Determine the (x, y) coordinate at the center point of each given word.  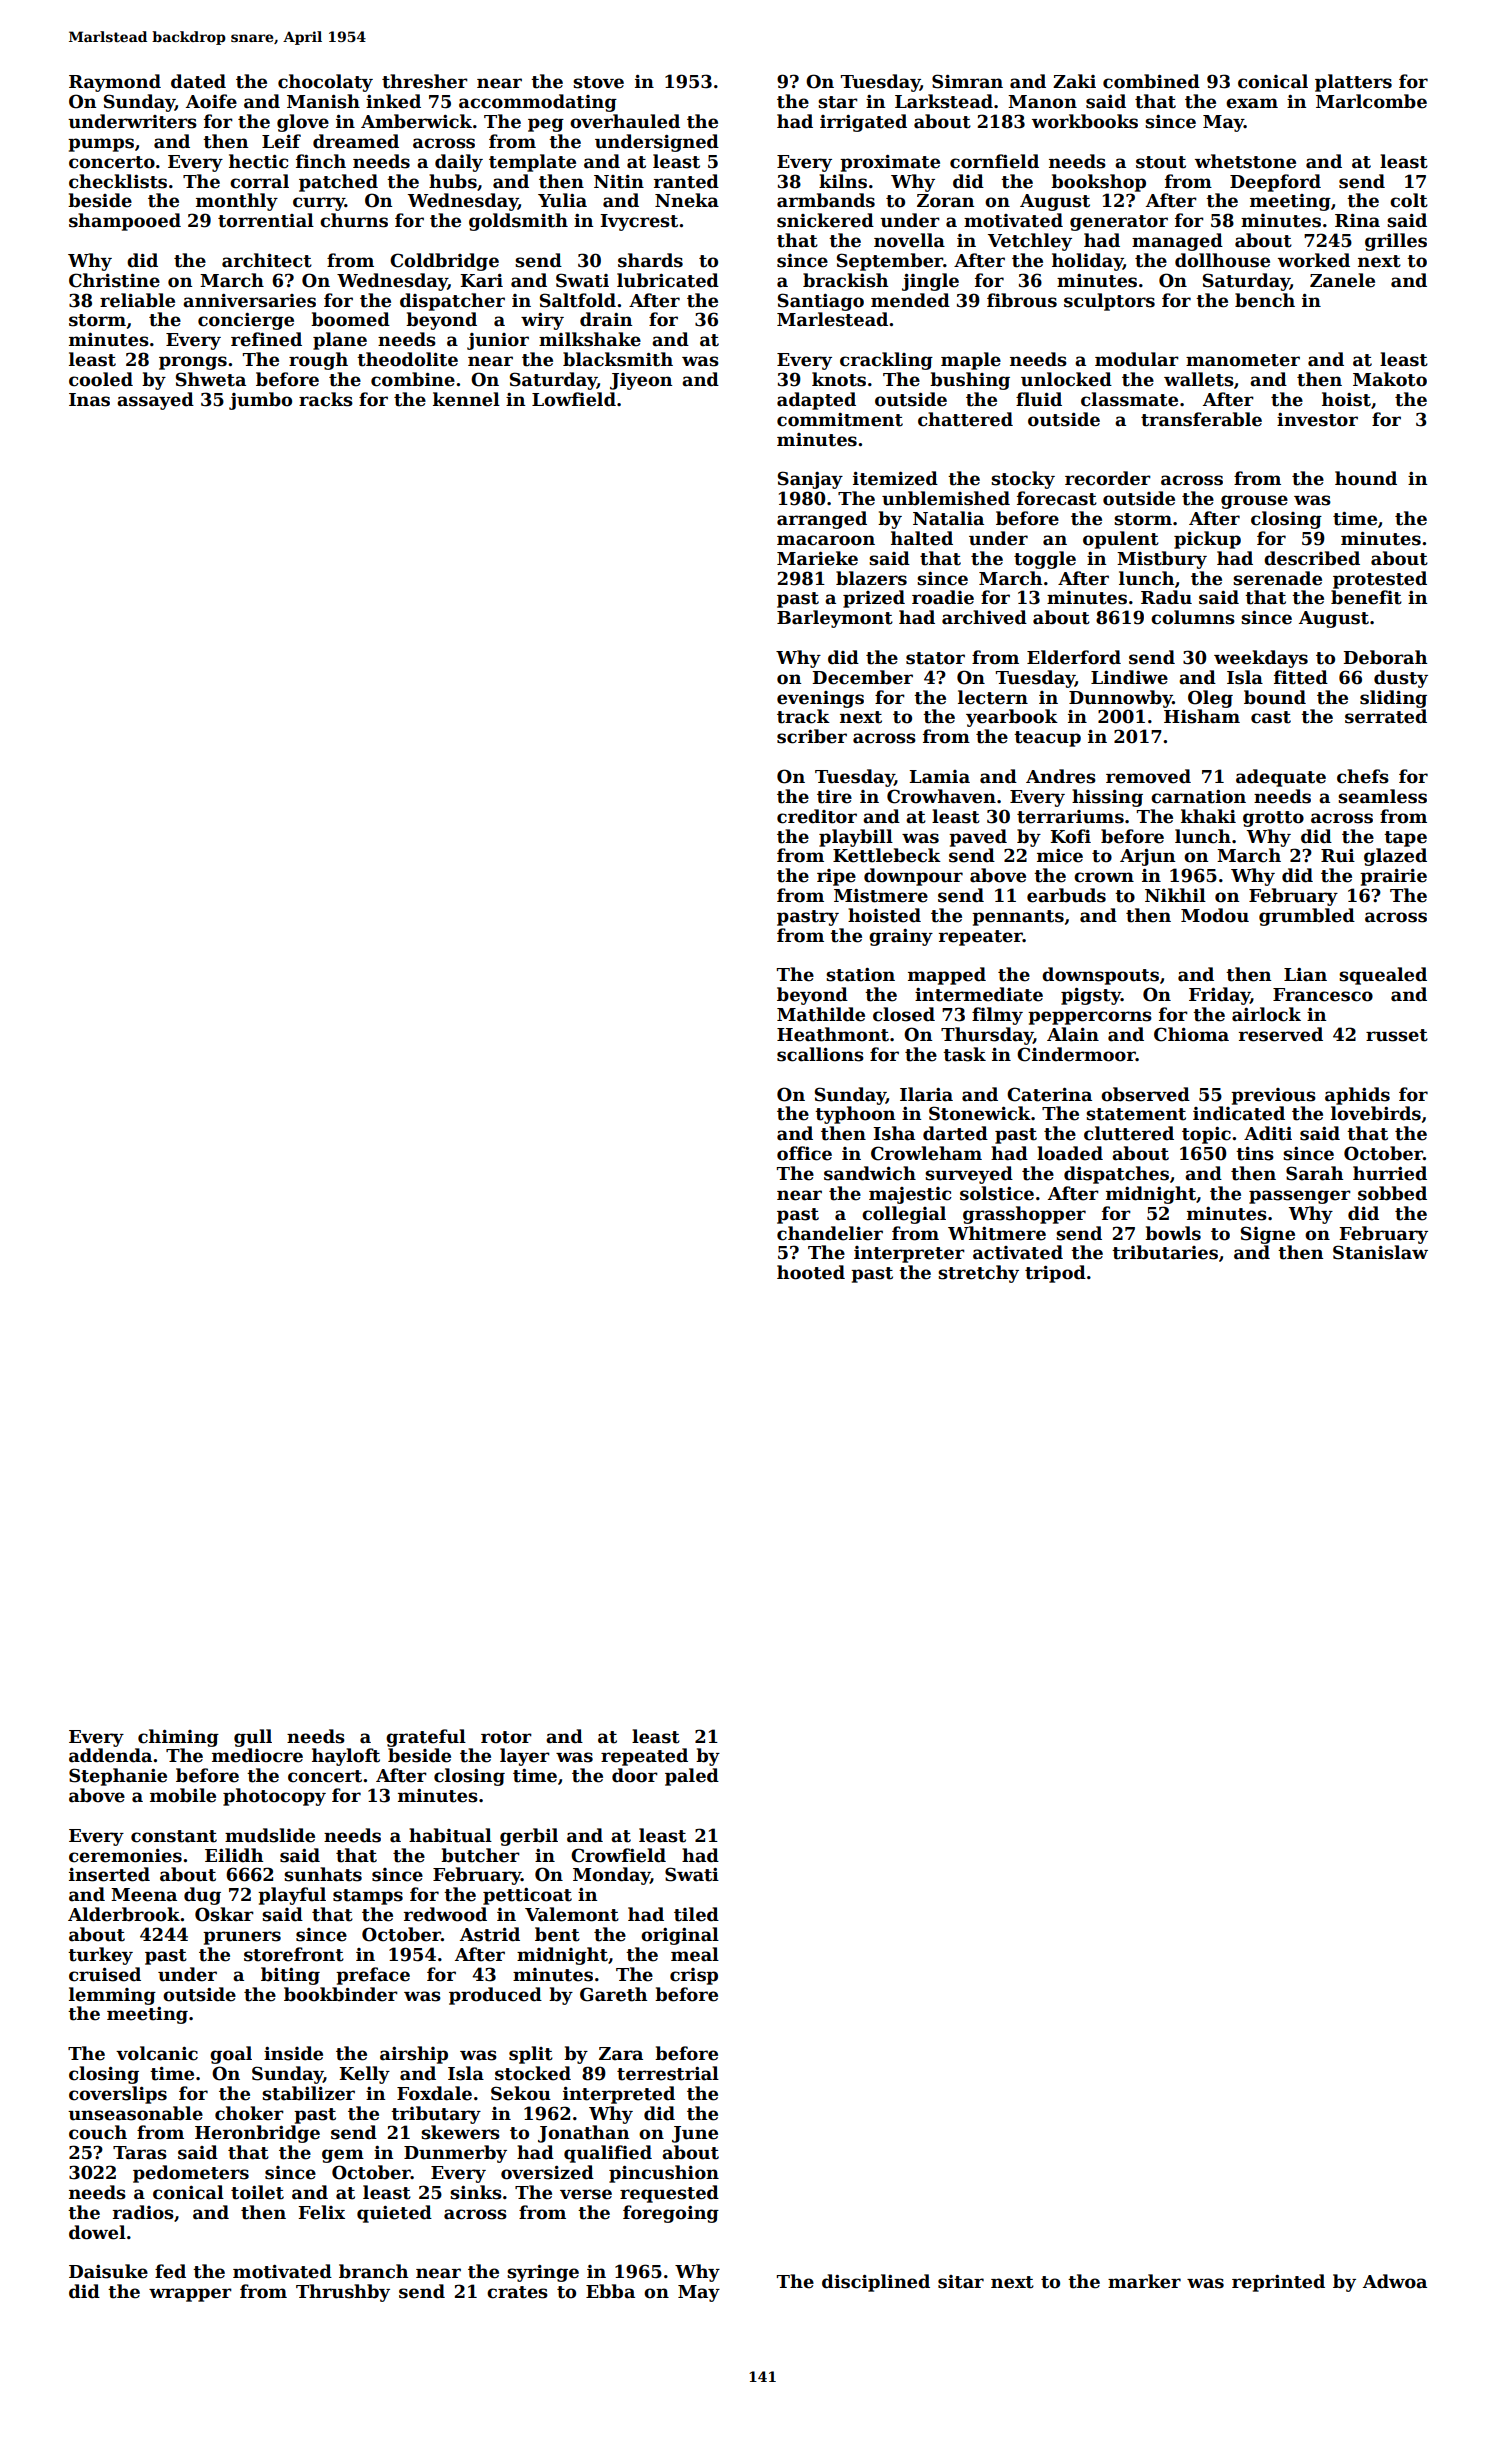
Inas (89, 400)
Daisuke (108, 2271)
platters (1353, 83)
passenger (1300, 1197)
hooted (811, 1272)
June (695, 2134)
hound (1366, 478)
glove (303, 123)
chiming (178, 1738)
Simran (967, 81)
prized (874, 599)
